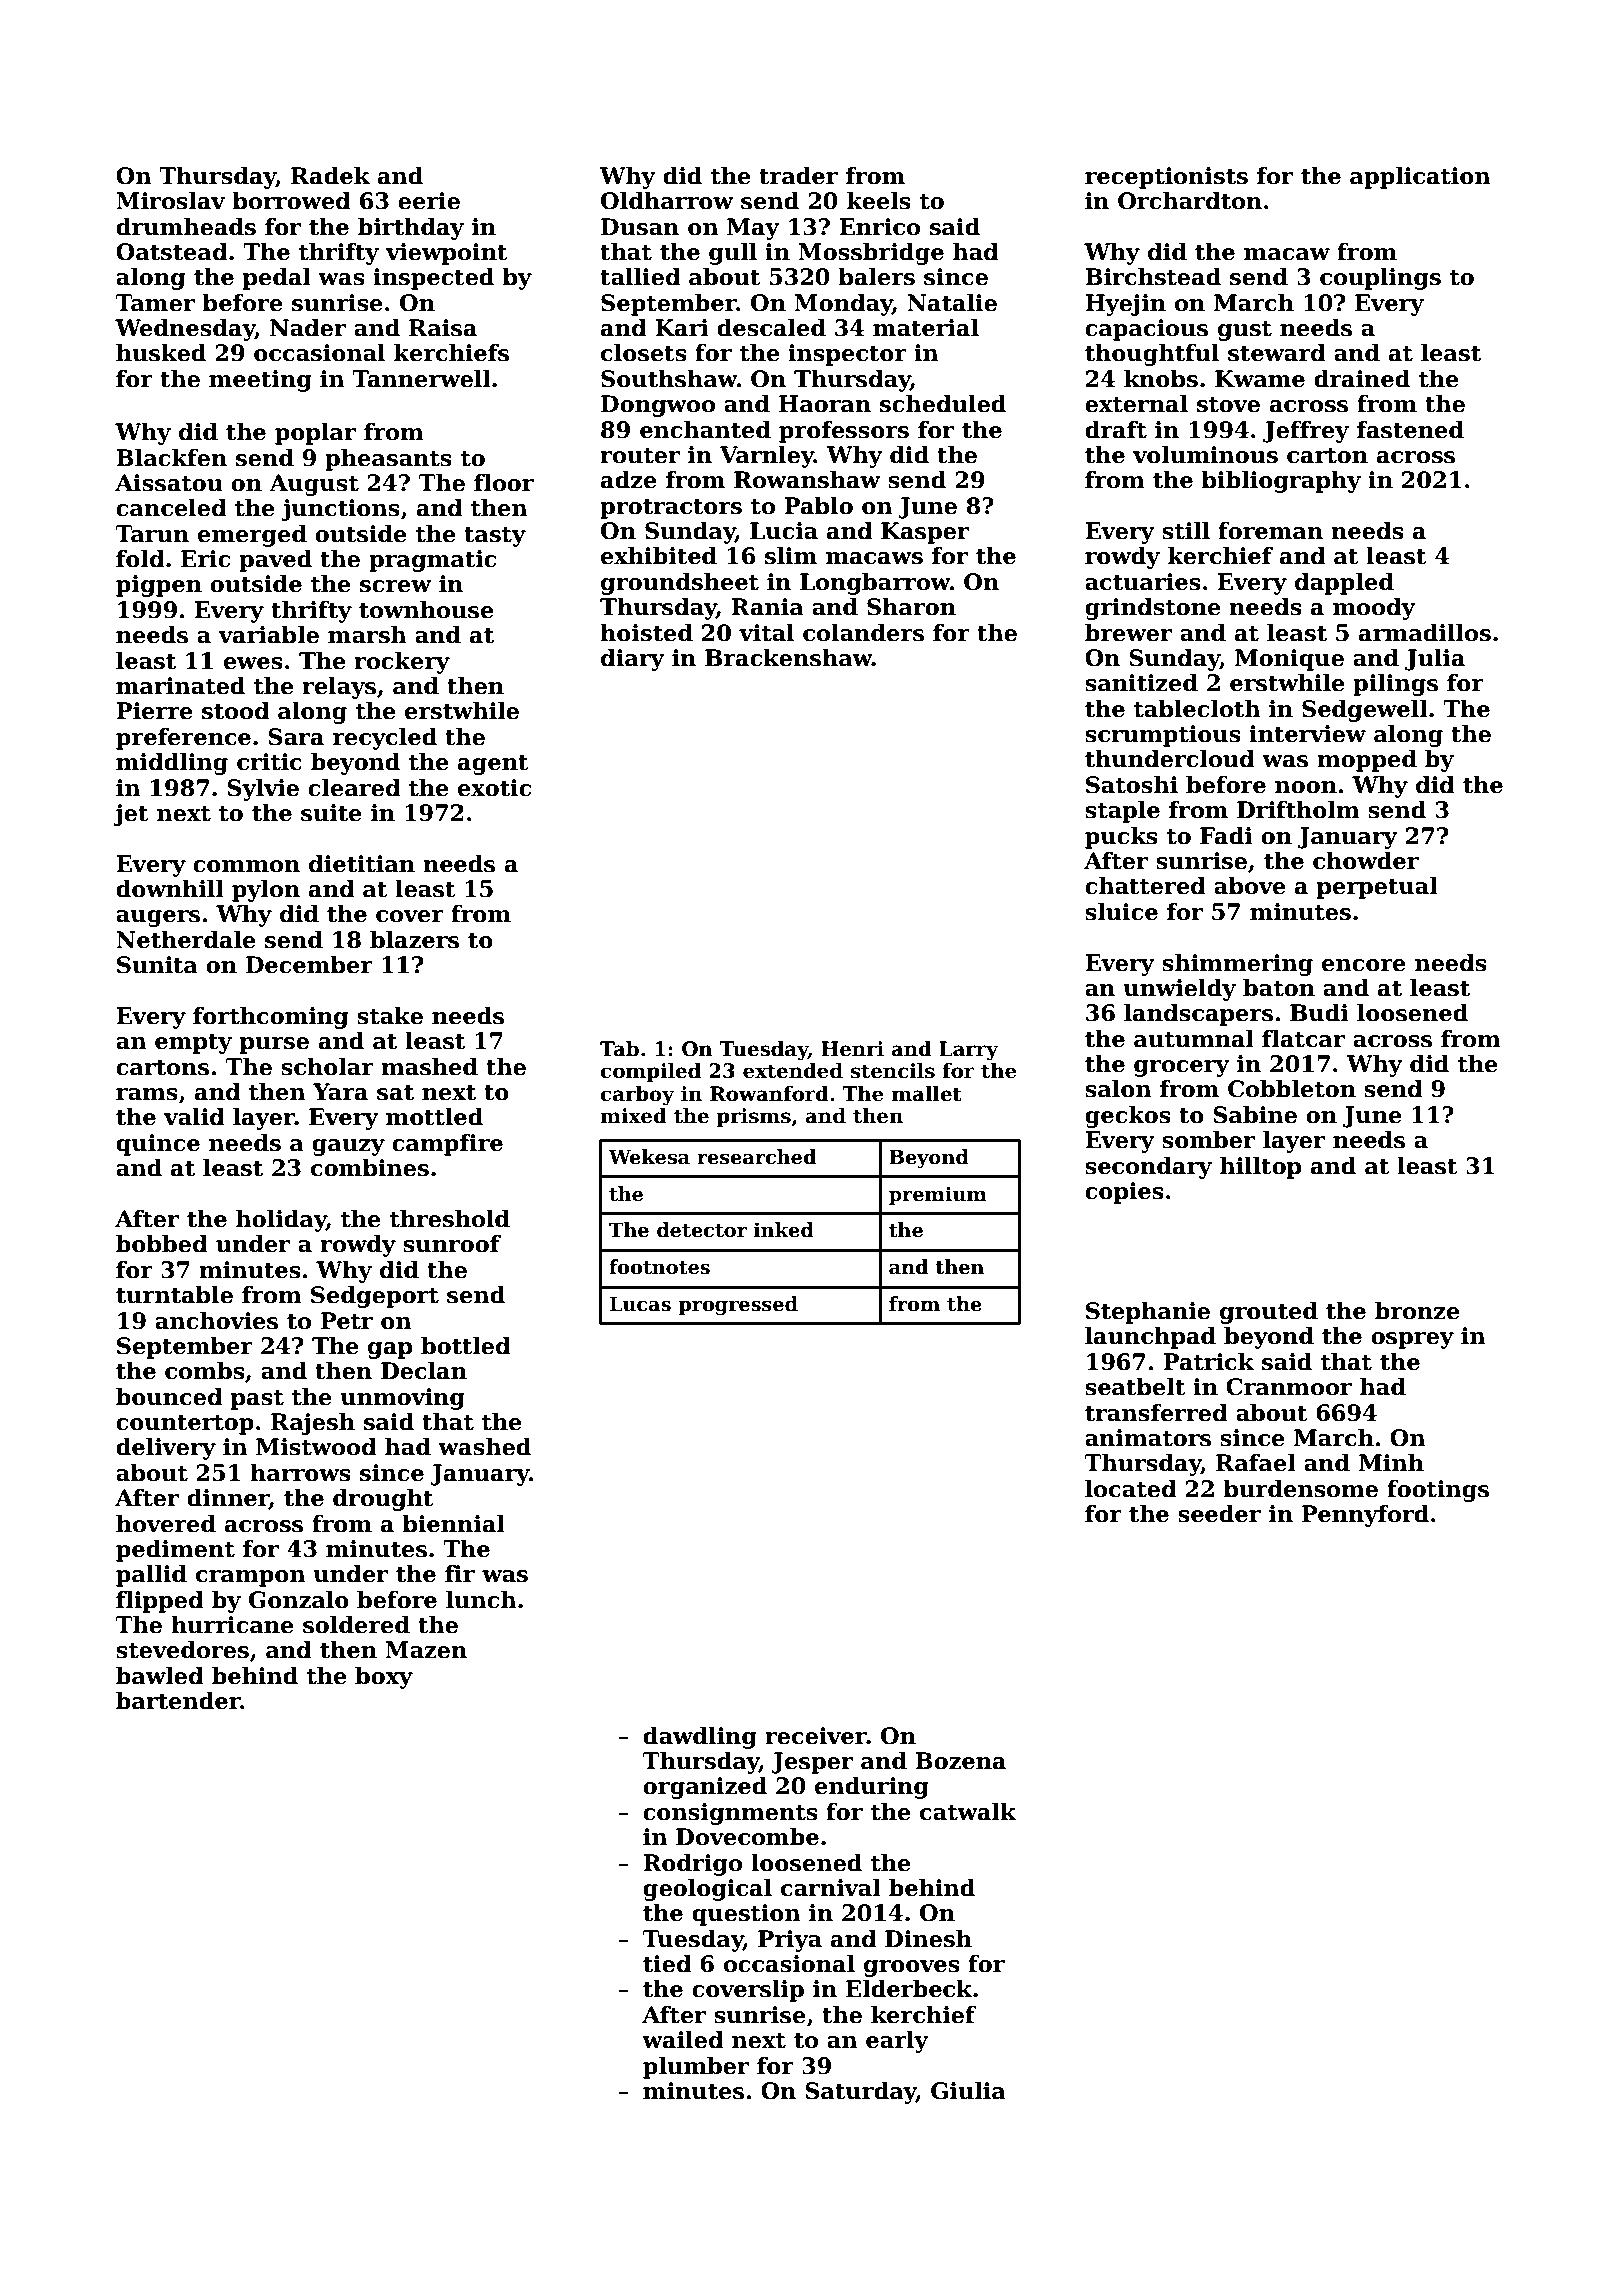  What do you see at coordinates (968, 1812) in the page?
I see `catwalk` at bounding box center [968, 1812].
